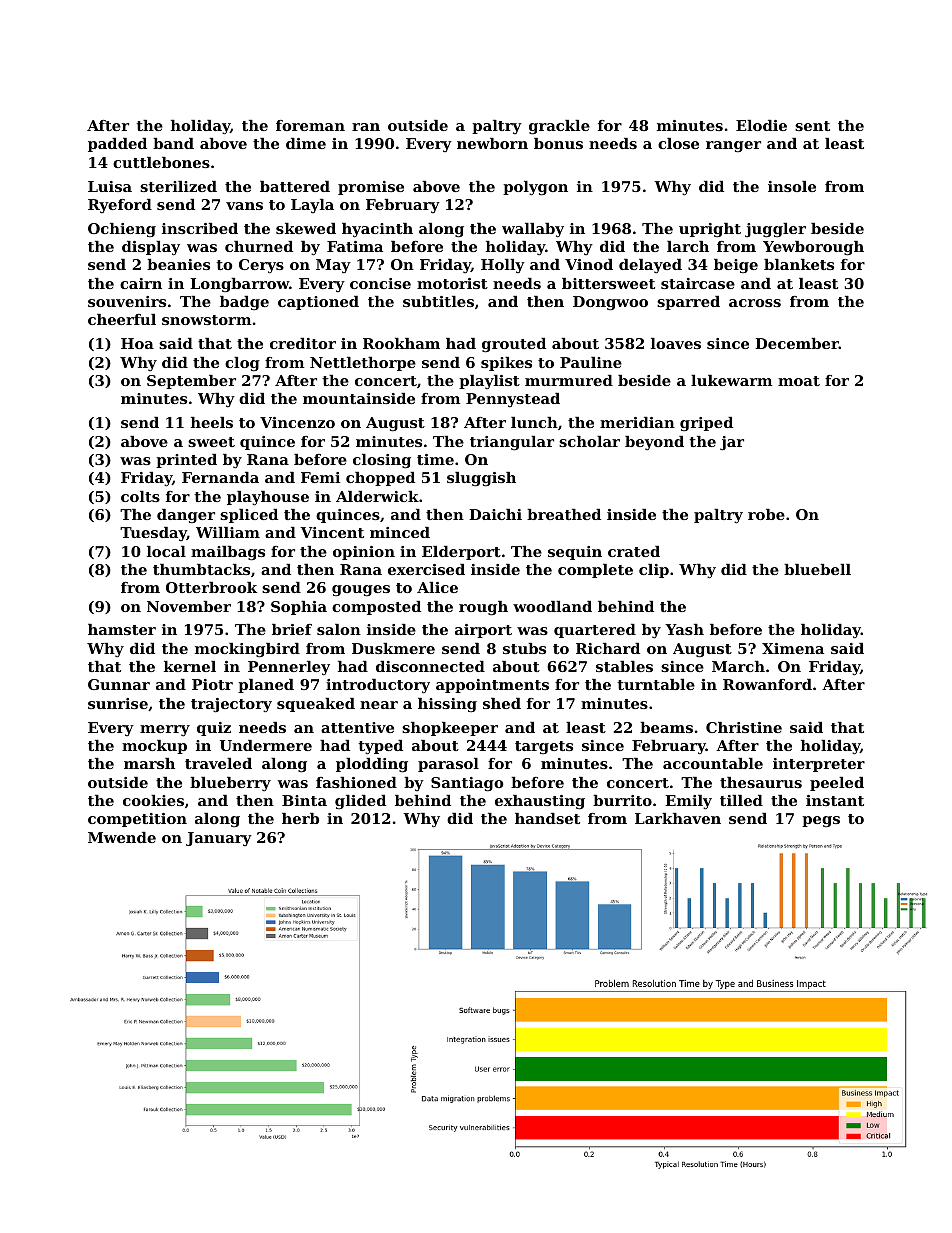 The height and width of the page is (1233, 952). What do you see at coordinates (300, 818) in the page?
I see `herb` at bounding box center [300, 818].
